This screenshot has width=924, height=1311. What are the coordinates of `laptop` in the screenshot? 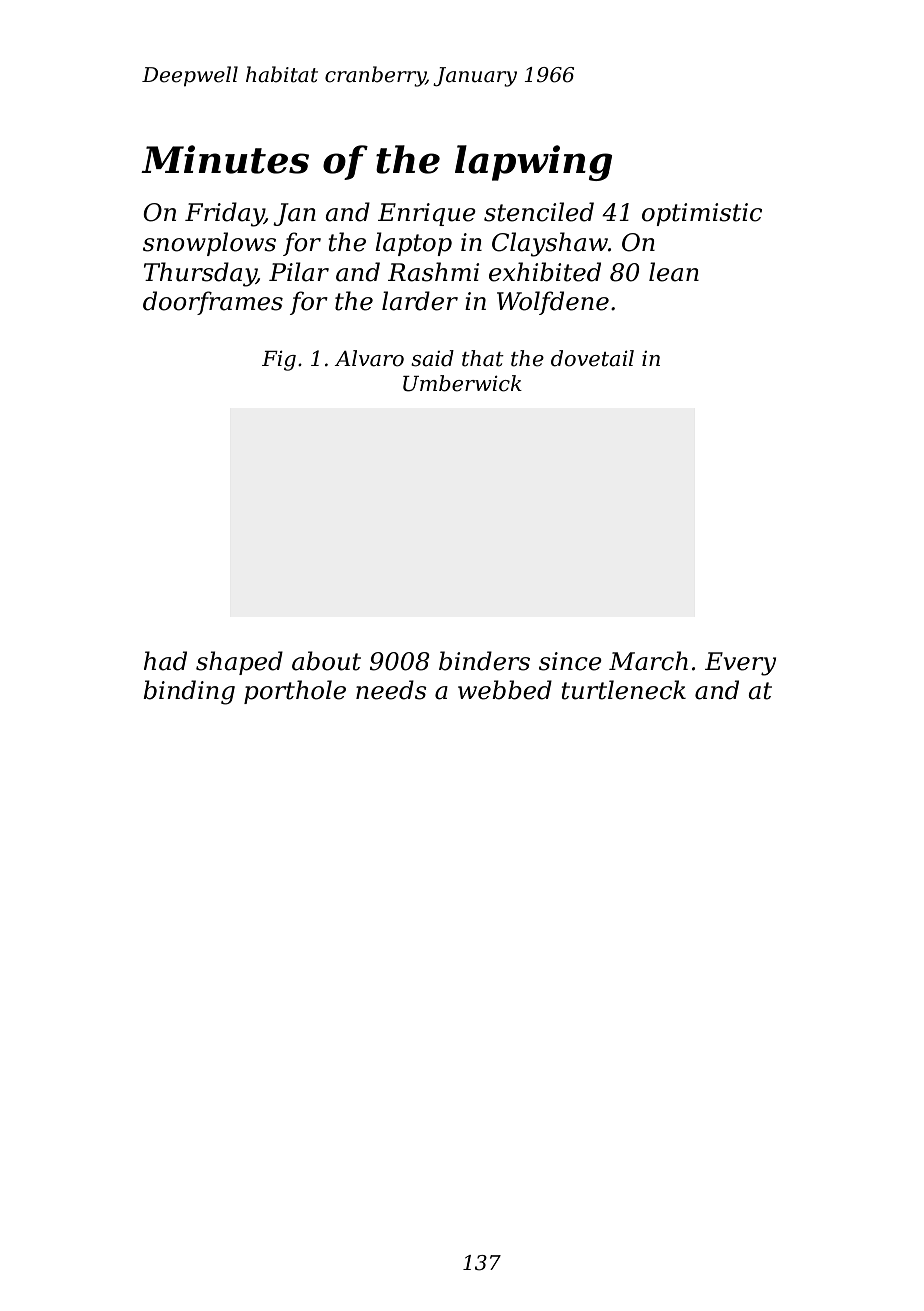 It's located at (413, 244).
